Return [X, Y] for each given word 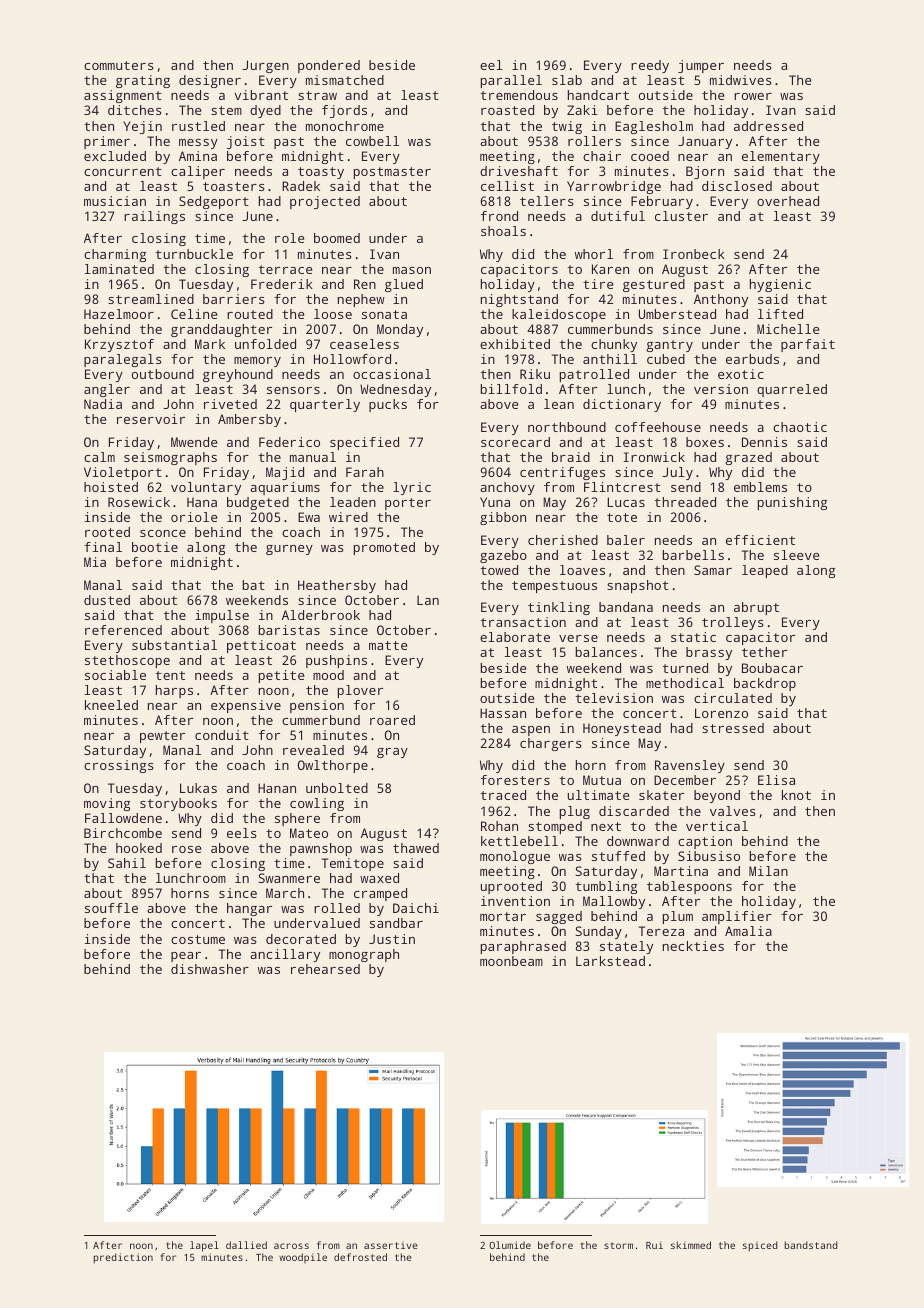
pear [186, 957]
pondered [329, 66]
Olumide [510, 1245]
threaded [685, 502]
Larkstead [610, 961]
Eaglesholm [654, 127]
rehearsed [325, 969]
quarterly [325, 405]
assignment [123, 96]
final [103, 547]
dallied [246, 1245]
